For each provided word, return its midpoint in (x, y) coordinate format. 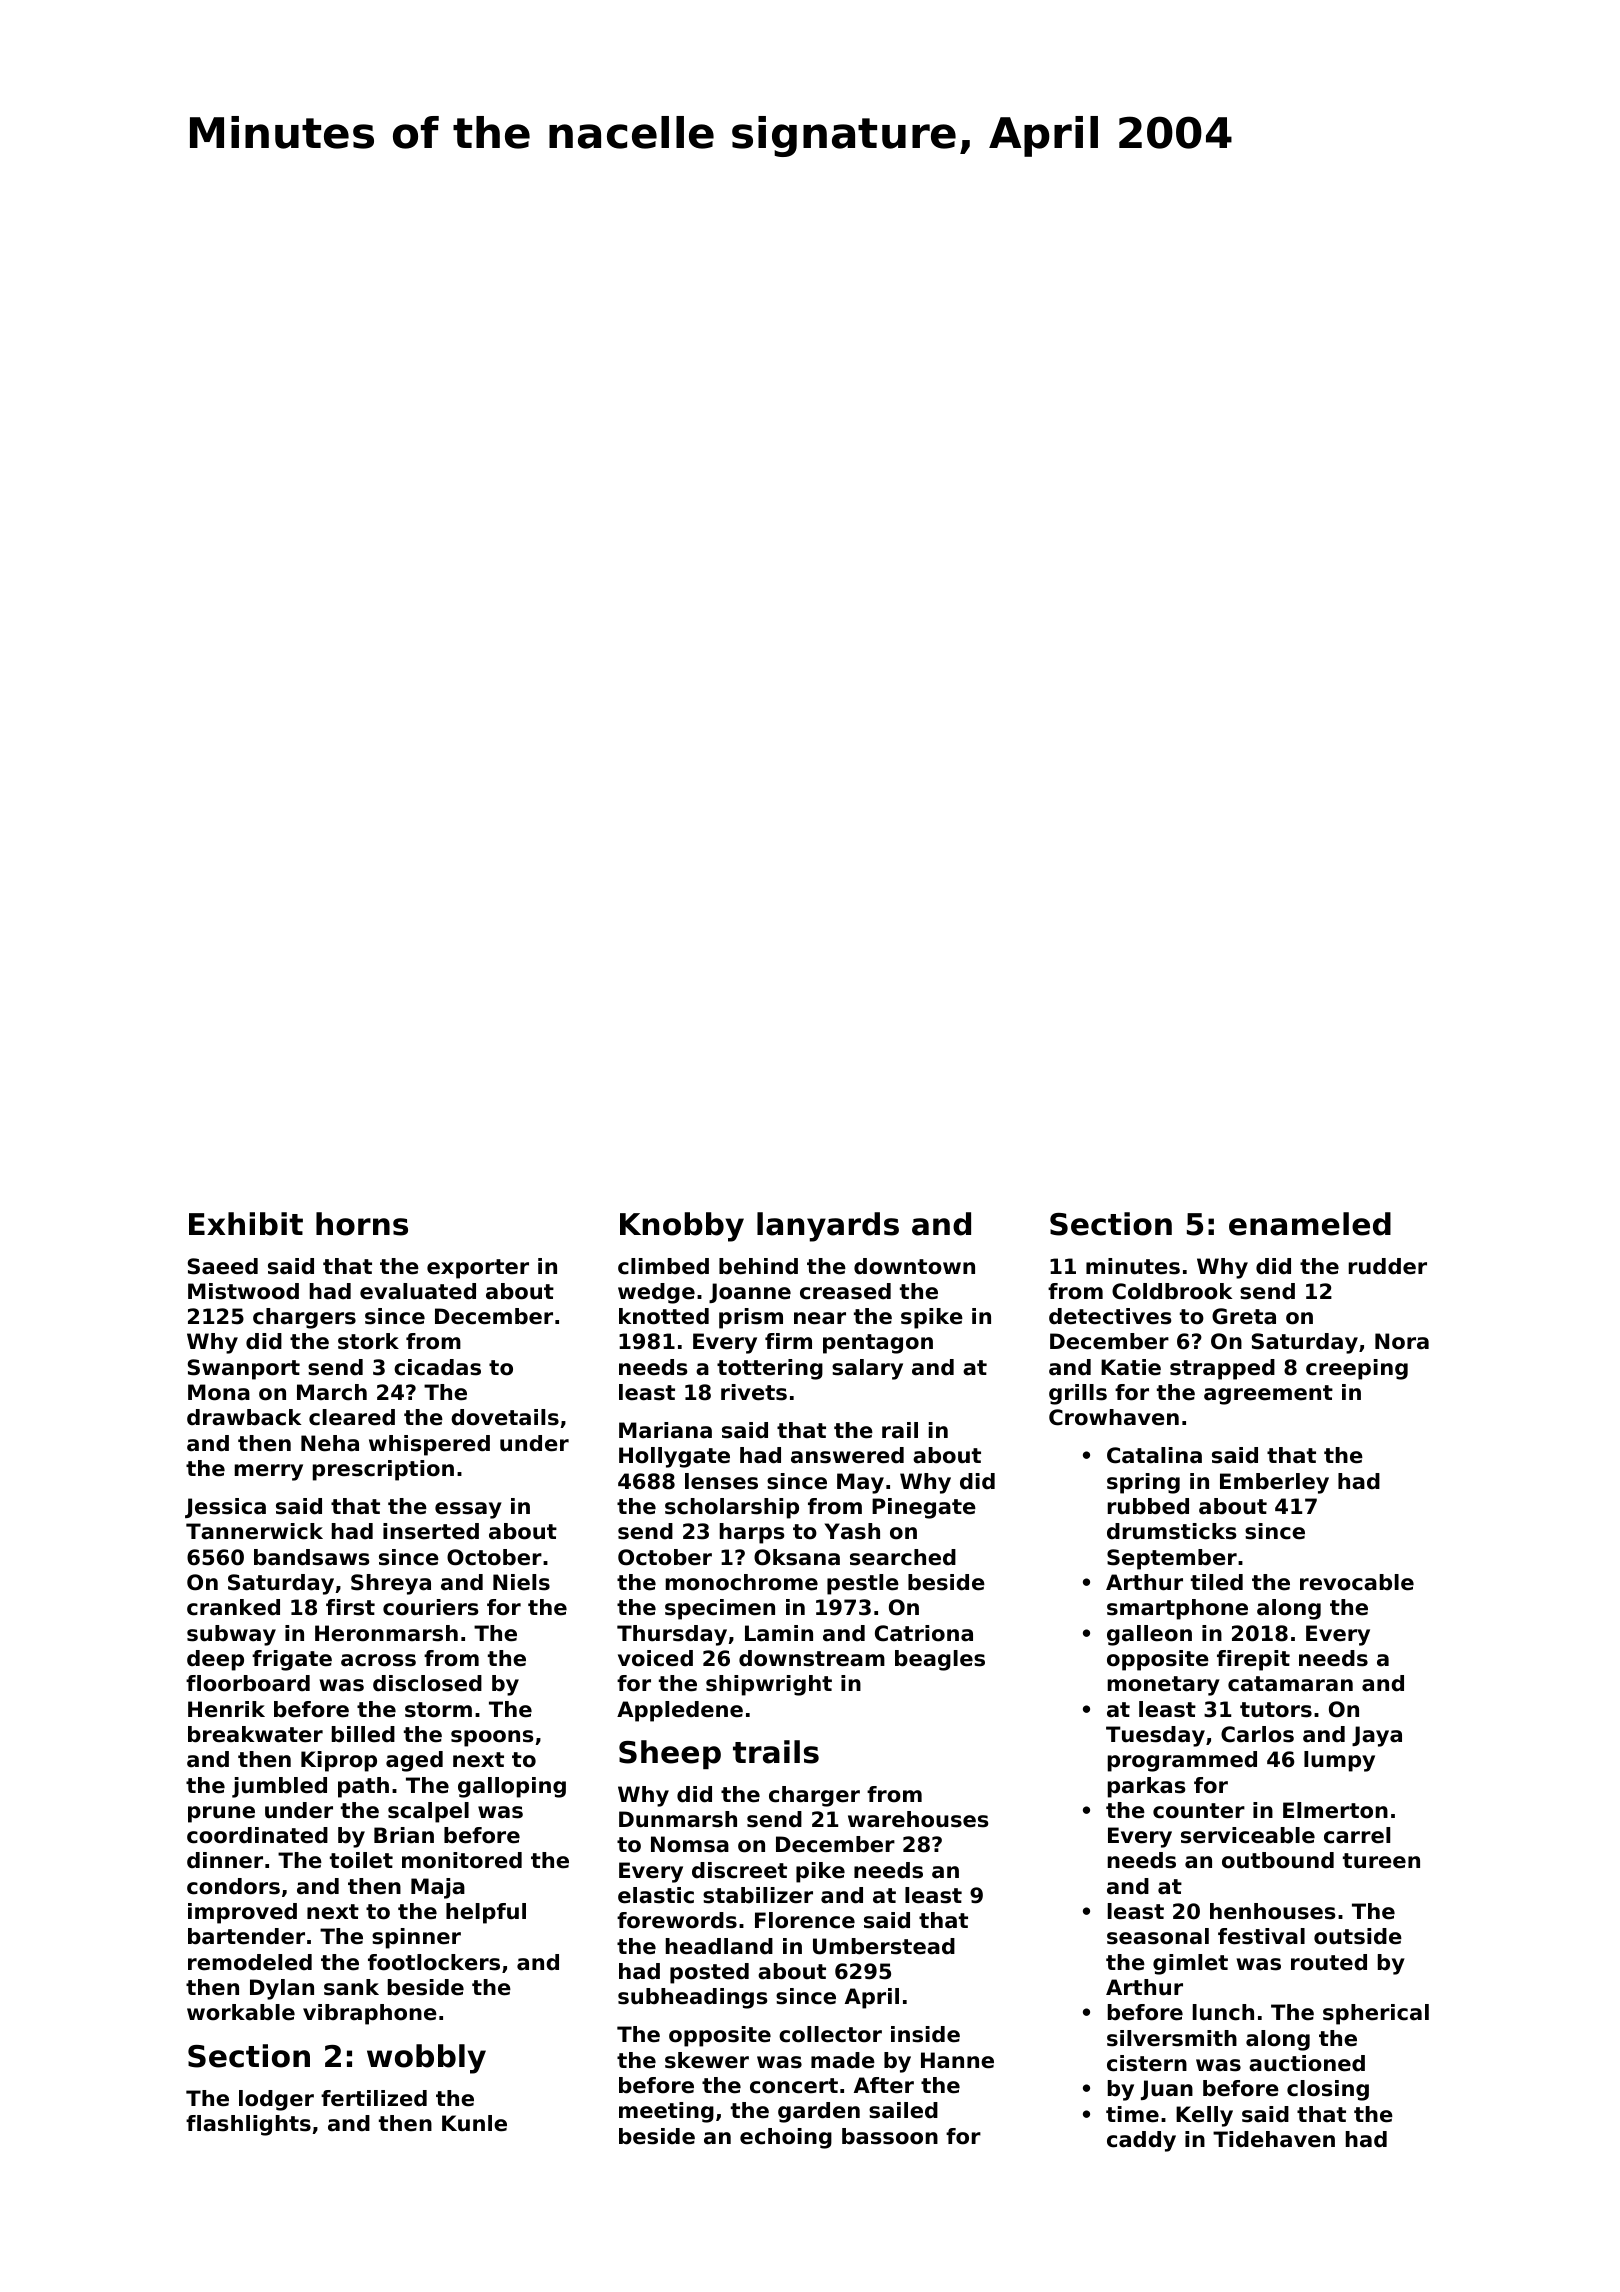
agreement (1268, 1395)
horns (362, 1224)
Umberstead (884, 1946)
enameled (1310, 1224)
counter (1199, 1811)
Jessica (225, 1508)
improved (242, 1913)
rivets (754, 1392)
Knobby (682, 1227)
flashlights (248, 2125)
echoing (786, 2138)
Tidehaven (1274, 2139)
